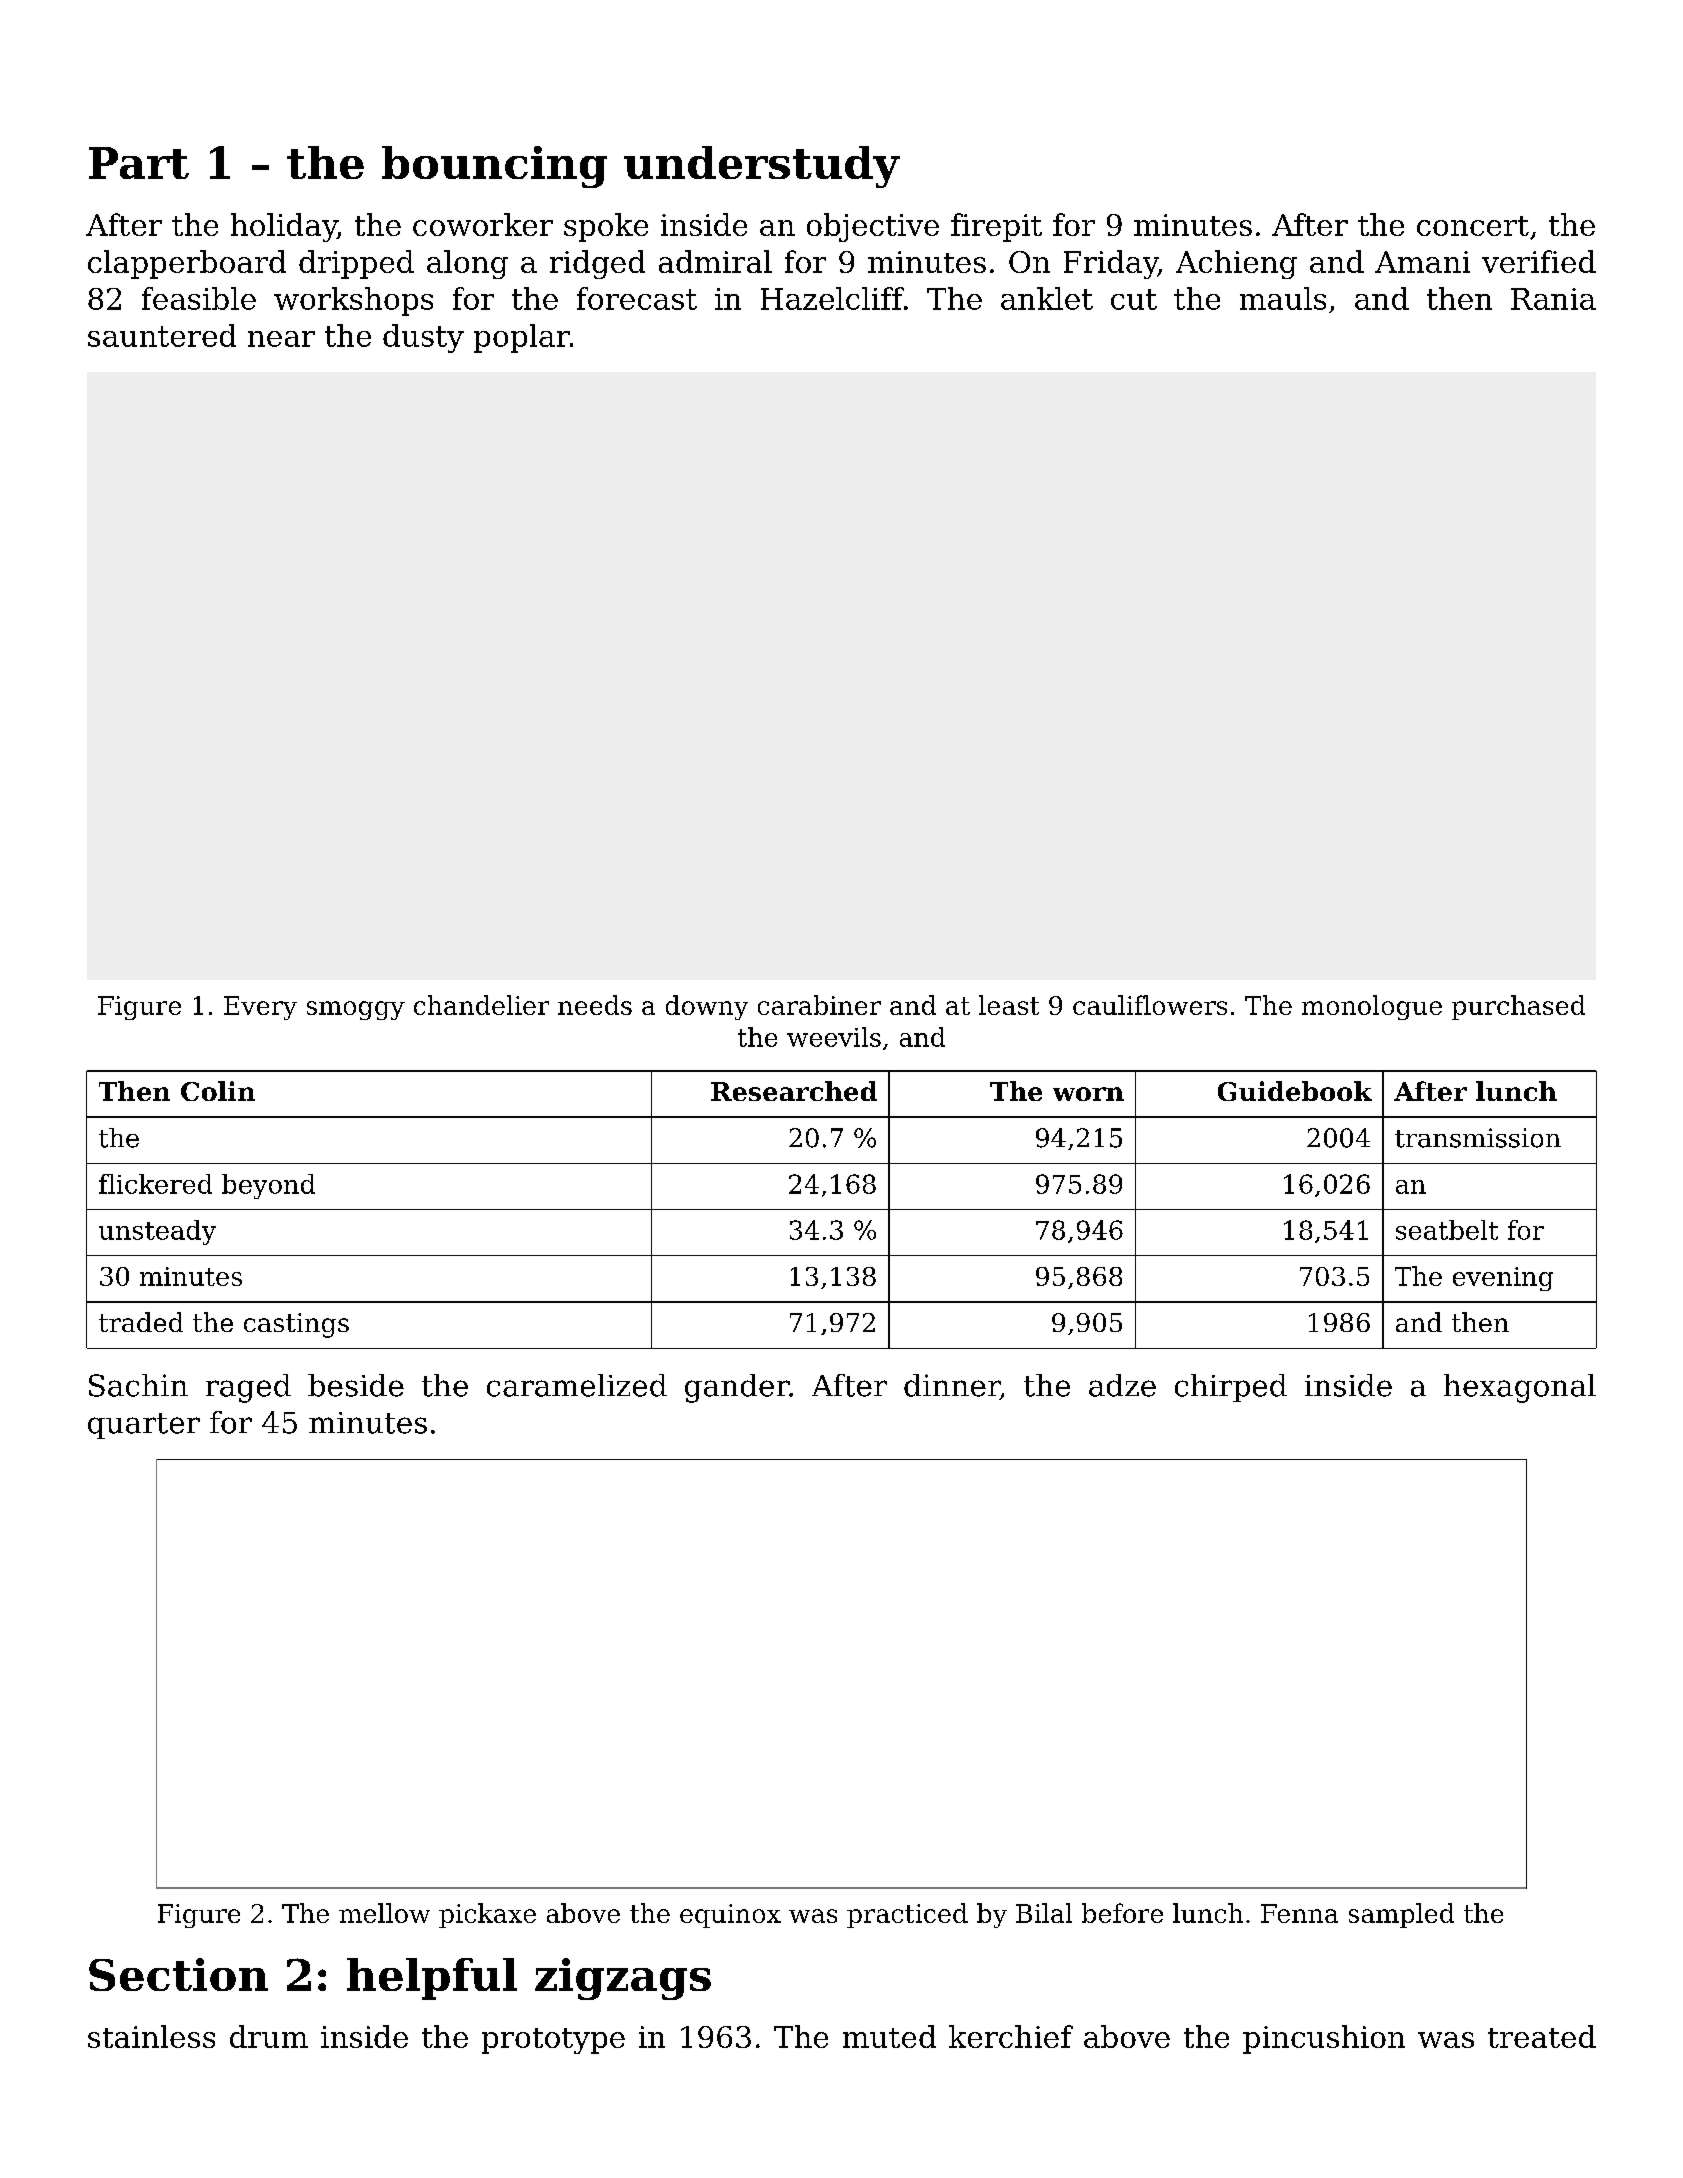 This document has width=1683, height=2178. I want to click on Every, so click(260, 1008).
